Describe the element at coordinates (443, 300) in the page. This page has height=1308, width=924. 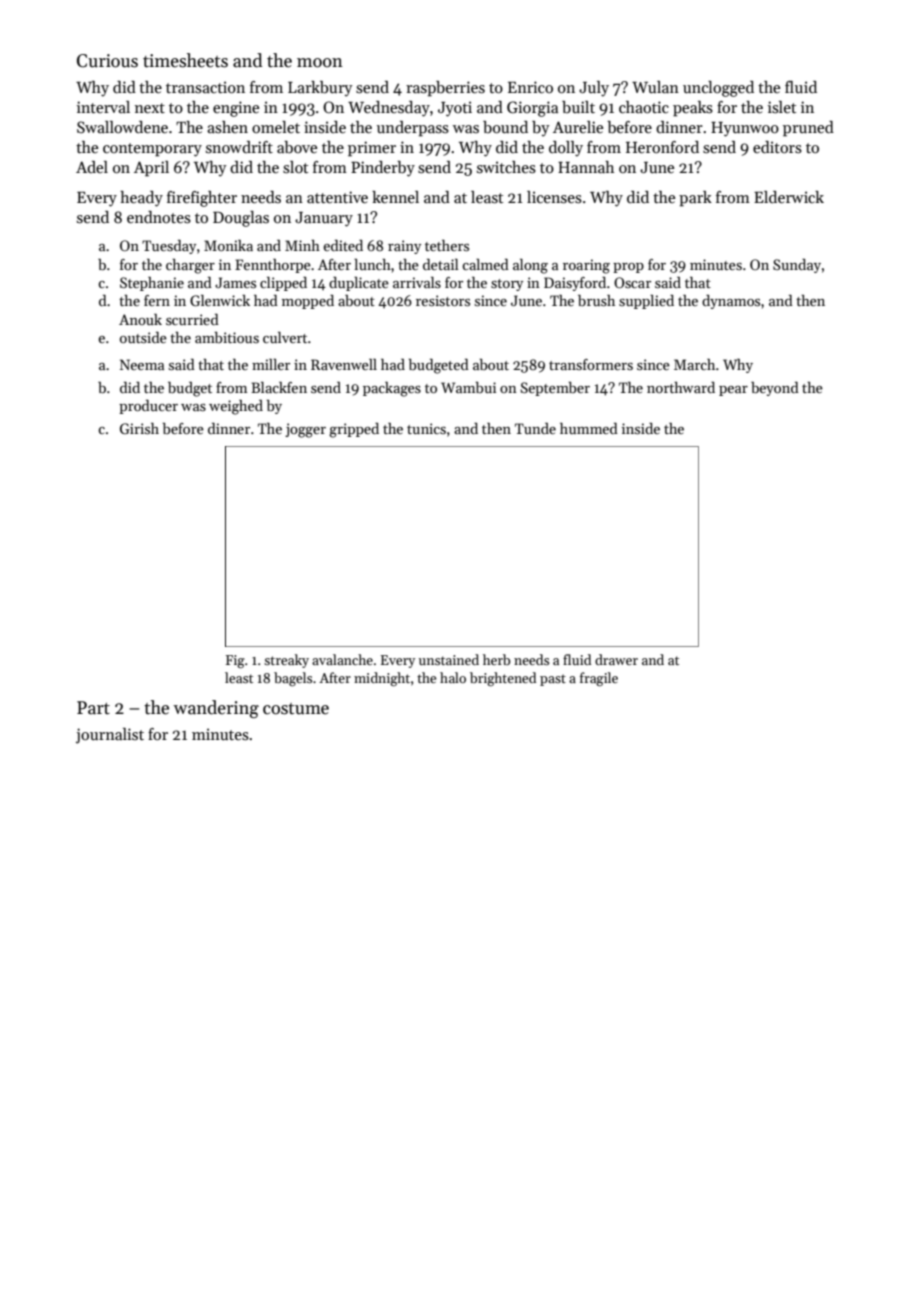
I see `resistors` at that location.
